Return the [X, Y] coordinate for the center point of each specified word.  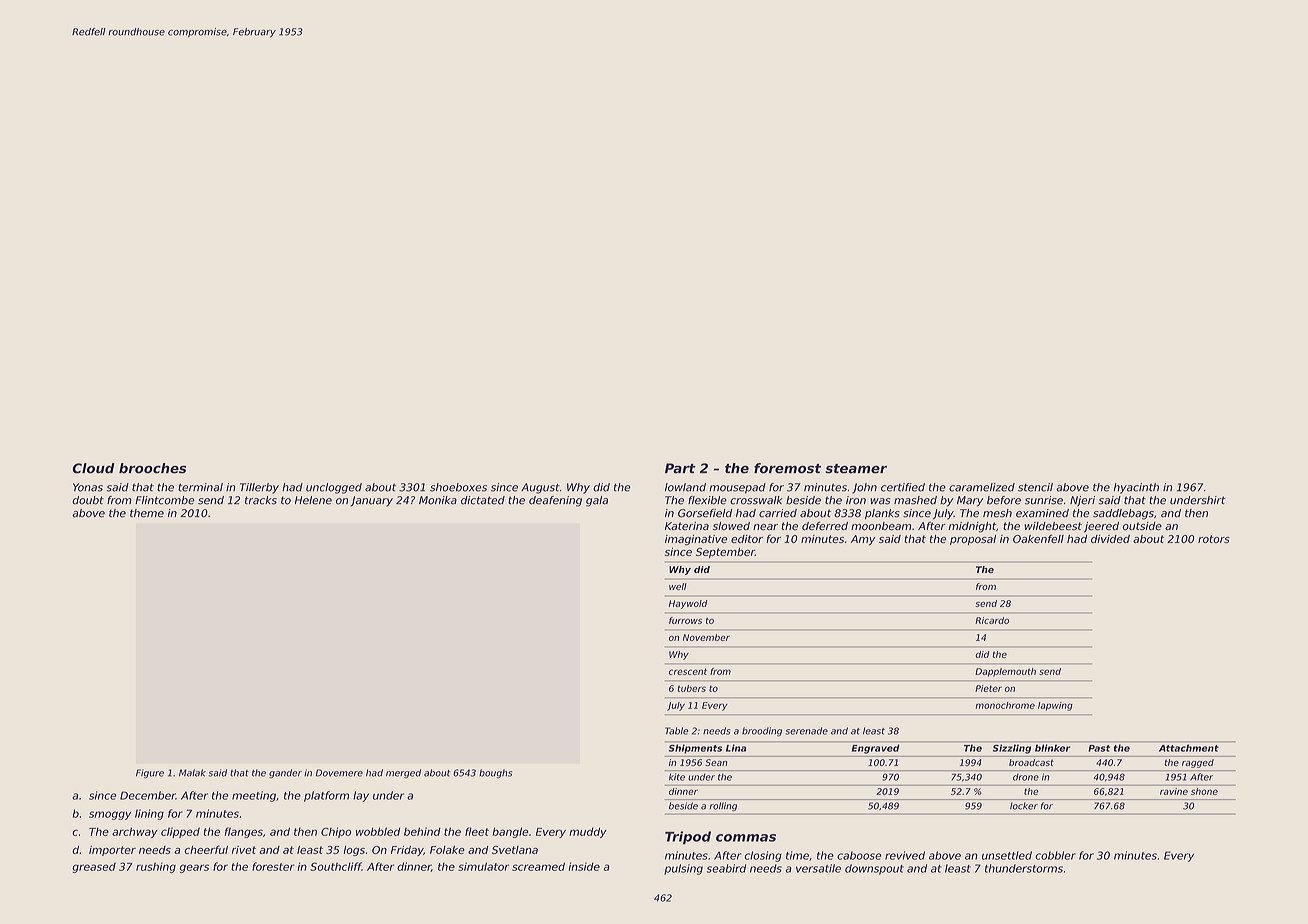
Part [680, 468]
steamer [856, 469]
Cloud [93, 468]
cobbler [1055, 855]
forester [273, 866]
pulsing [683, 869]
